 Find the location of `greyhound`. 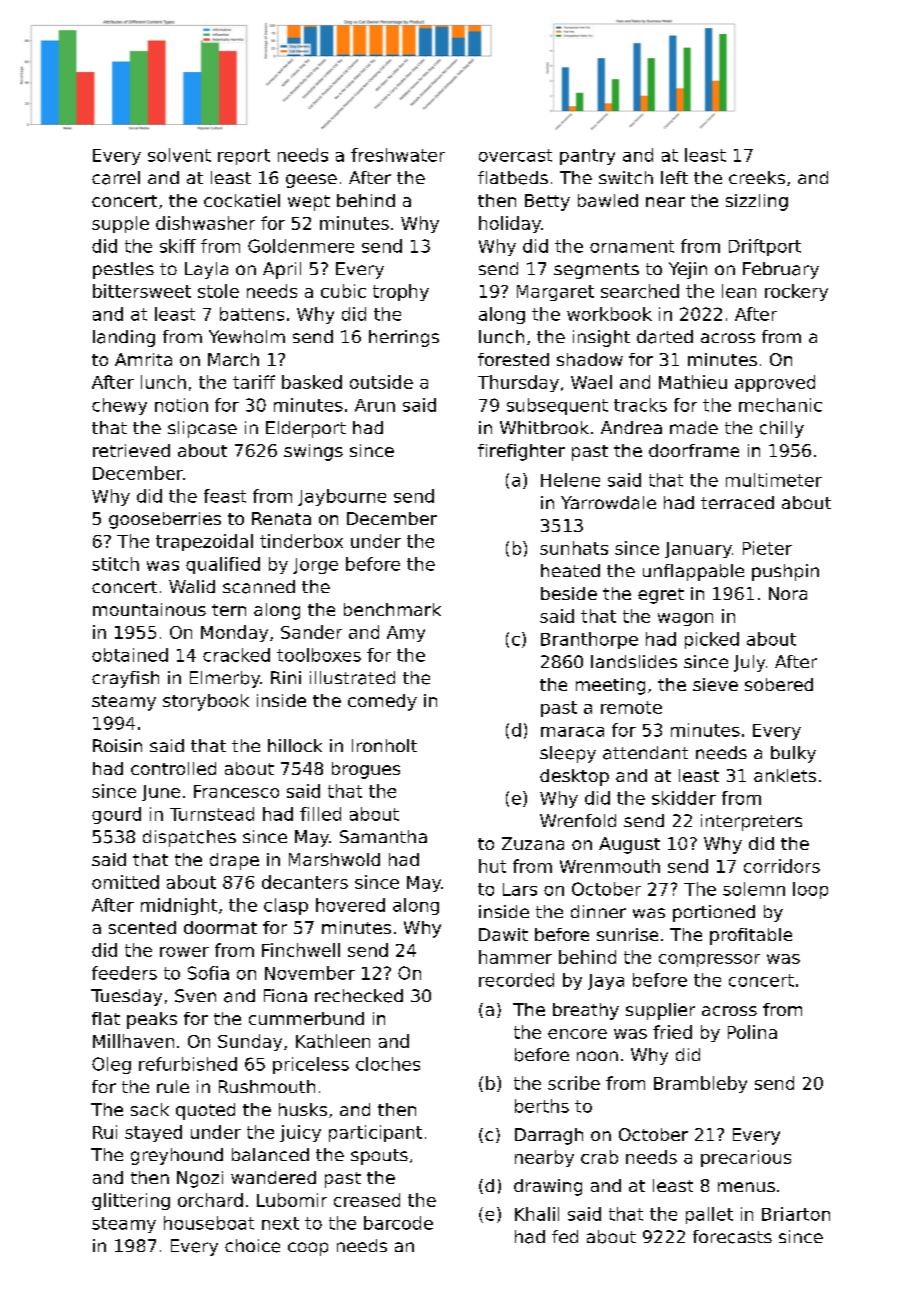

greyhound is located at coordinates (177, 1156).
